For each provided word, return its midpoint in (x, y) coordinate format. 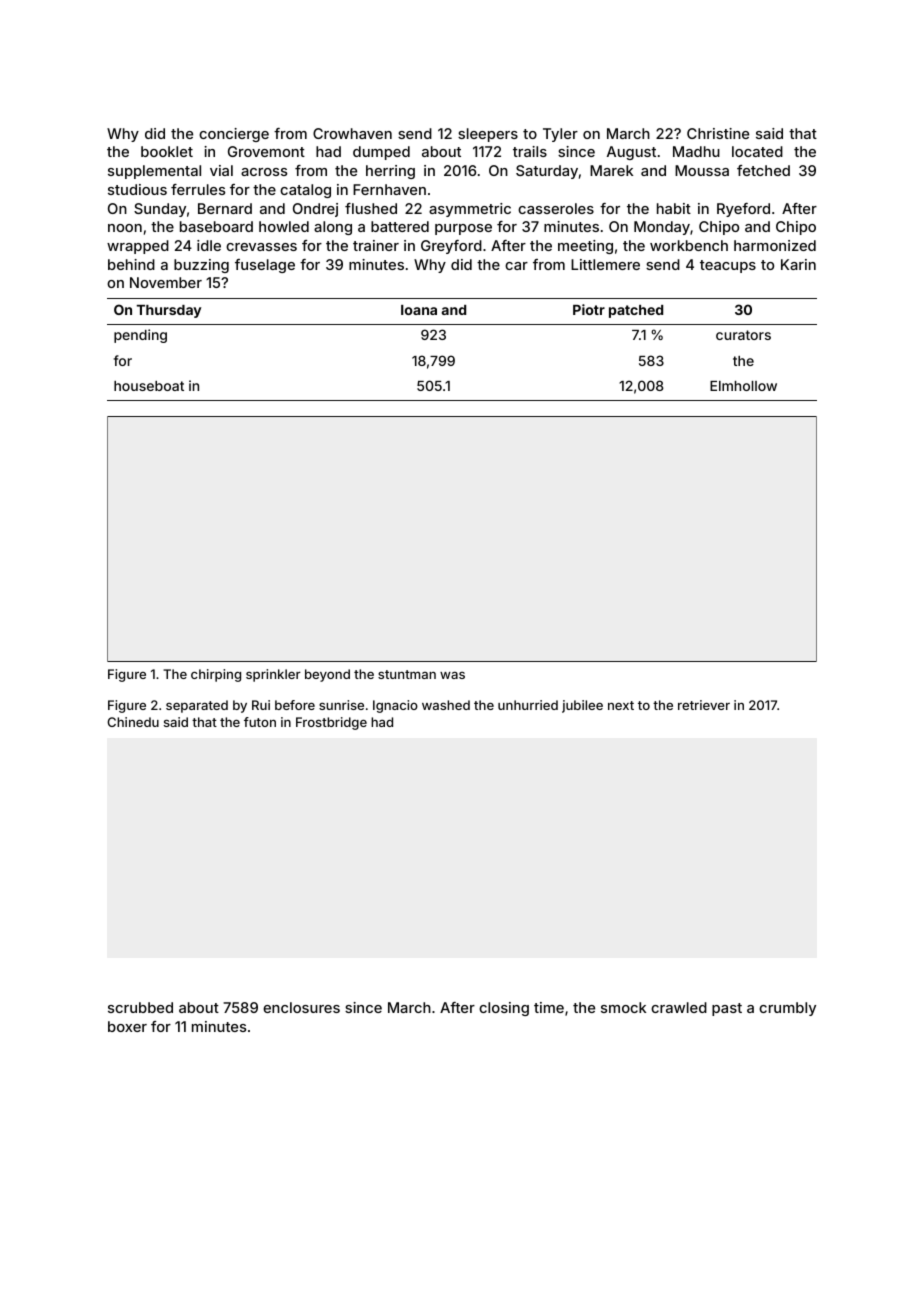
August (631, 153)
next (621, 705)
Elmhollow (743, 386)
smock (623, 1007)
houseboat (149, 386)
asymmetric (470, 210)
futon (260, 722)
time (549, 1007)
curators (743, 335)
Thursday (169, 311)
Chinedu (133, 722)
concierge (234, 135)
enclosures (301, 1007)
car (516, 266)
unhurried (528, 705)
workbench (689, 245)
